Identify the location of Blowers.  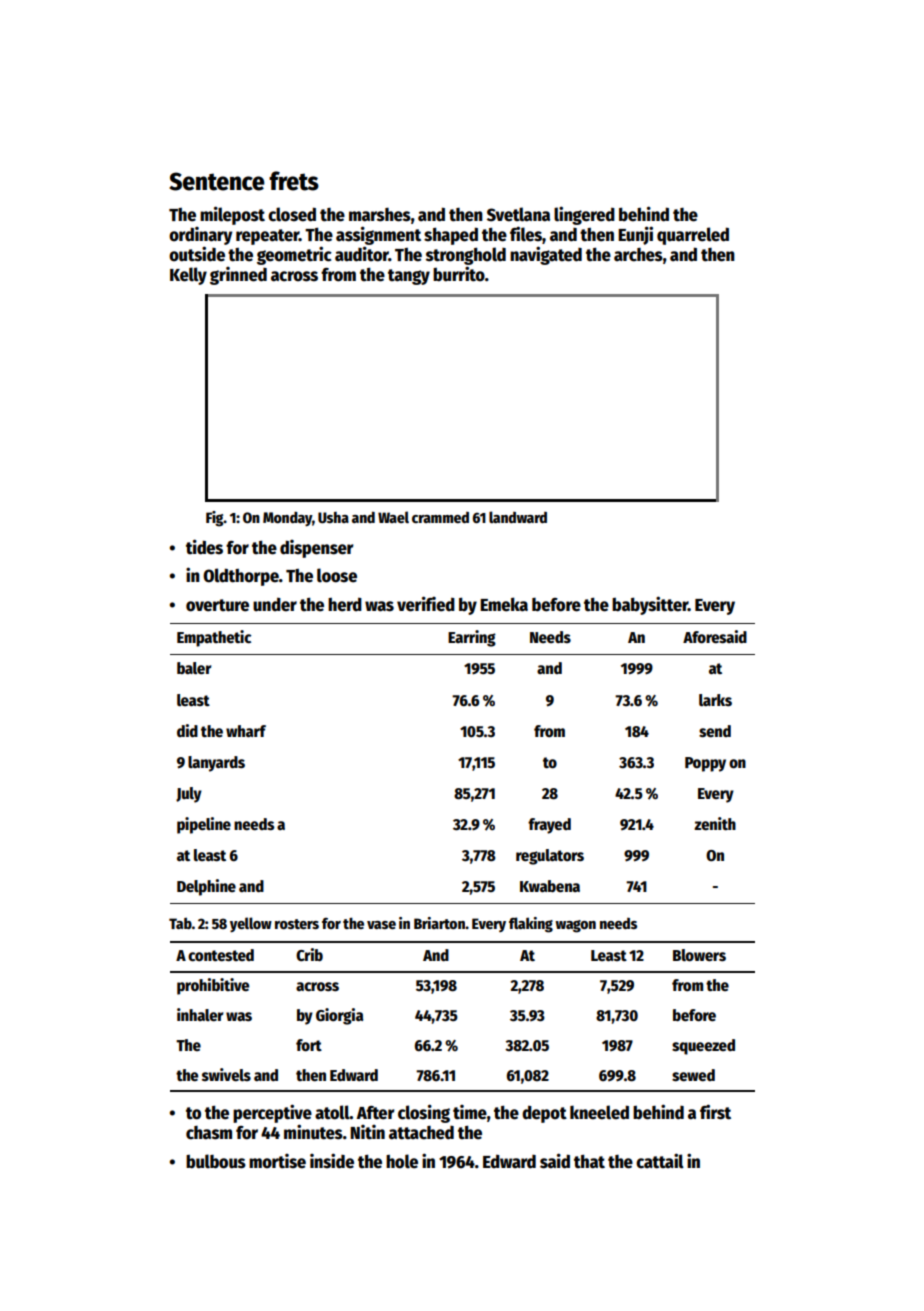
(699, 955).
